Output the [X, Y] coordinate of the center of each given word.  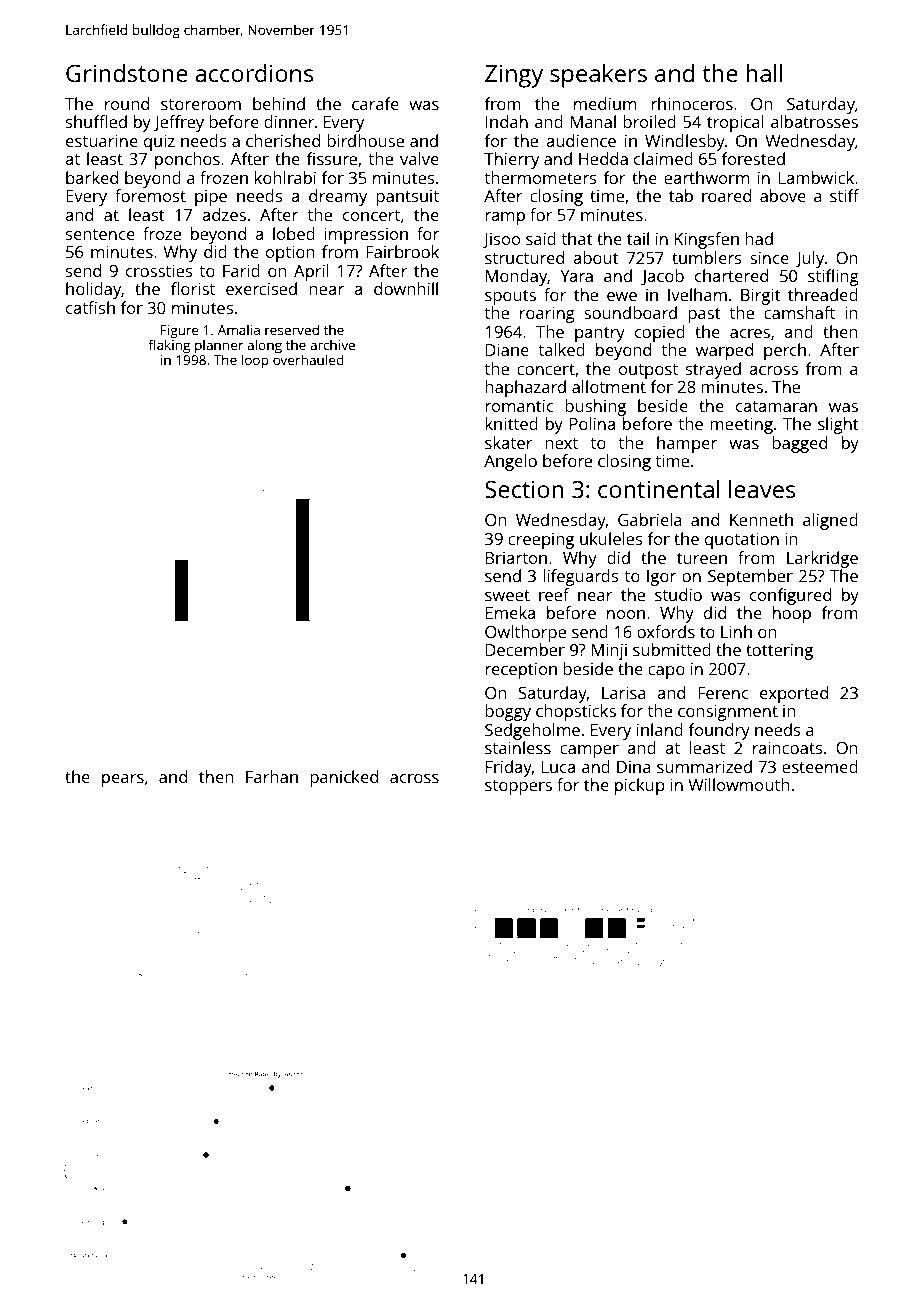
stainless [518, 747]
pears [123, 780]
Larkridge [822, 559]
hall [764, 73]
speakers [598, 76]
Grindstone [127, 73]
